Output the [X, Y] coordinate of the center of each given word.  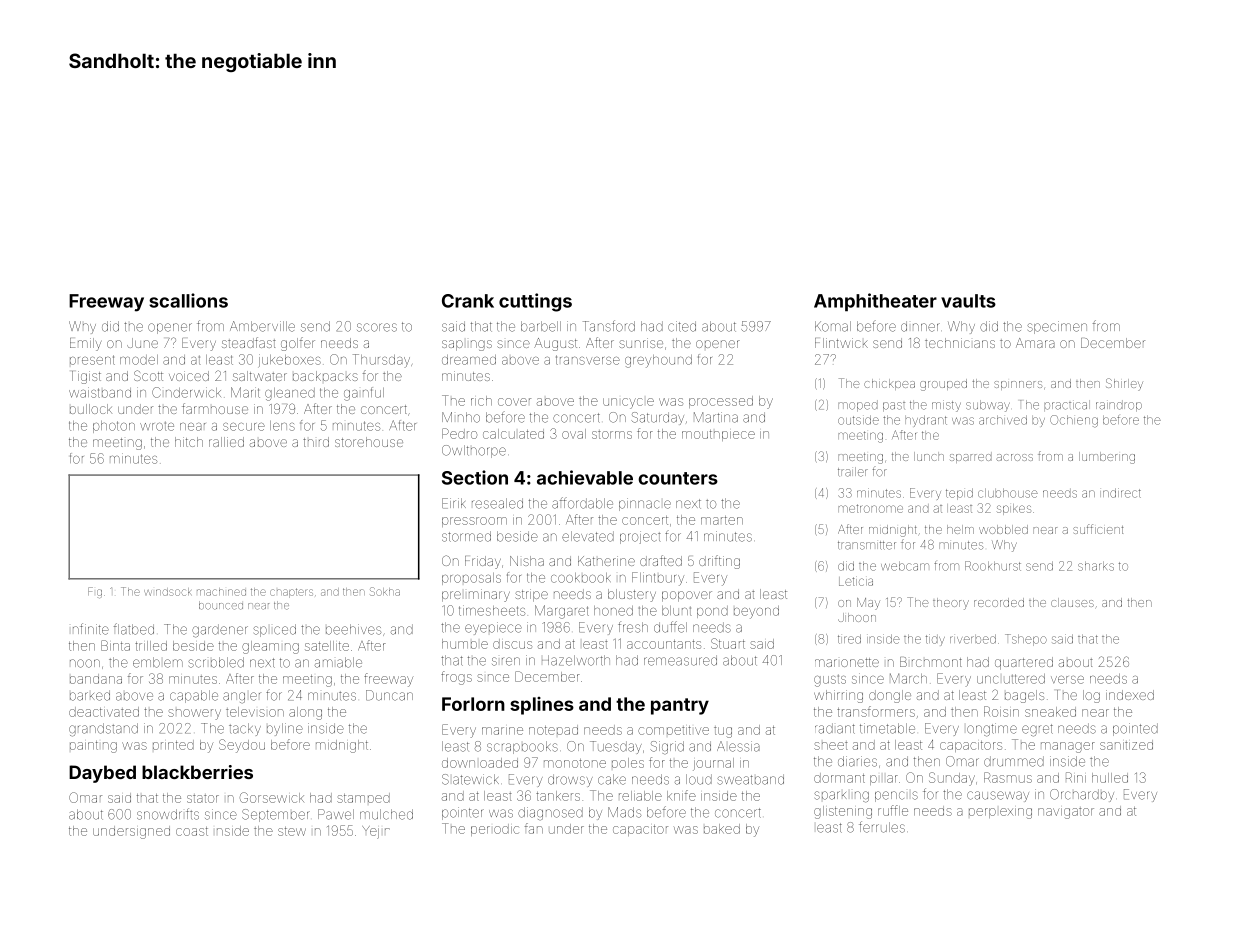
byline [285, 729]
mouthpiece [718, 435]
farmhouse [215, 408]
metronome [870, 508]
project [640, 537]
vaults [968, 301]
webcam [905, 566]
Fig [95, 592]
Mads [624, 812]
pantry [680, 706]
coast [192, 831]
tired [849, 639]
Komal [833, 326]
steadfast [249, 342]
